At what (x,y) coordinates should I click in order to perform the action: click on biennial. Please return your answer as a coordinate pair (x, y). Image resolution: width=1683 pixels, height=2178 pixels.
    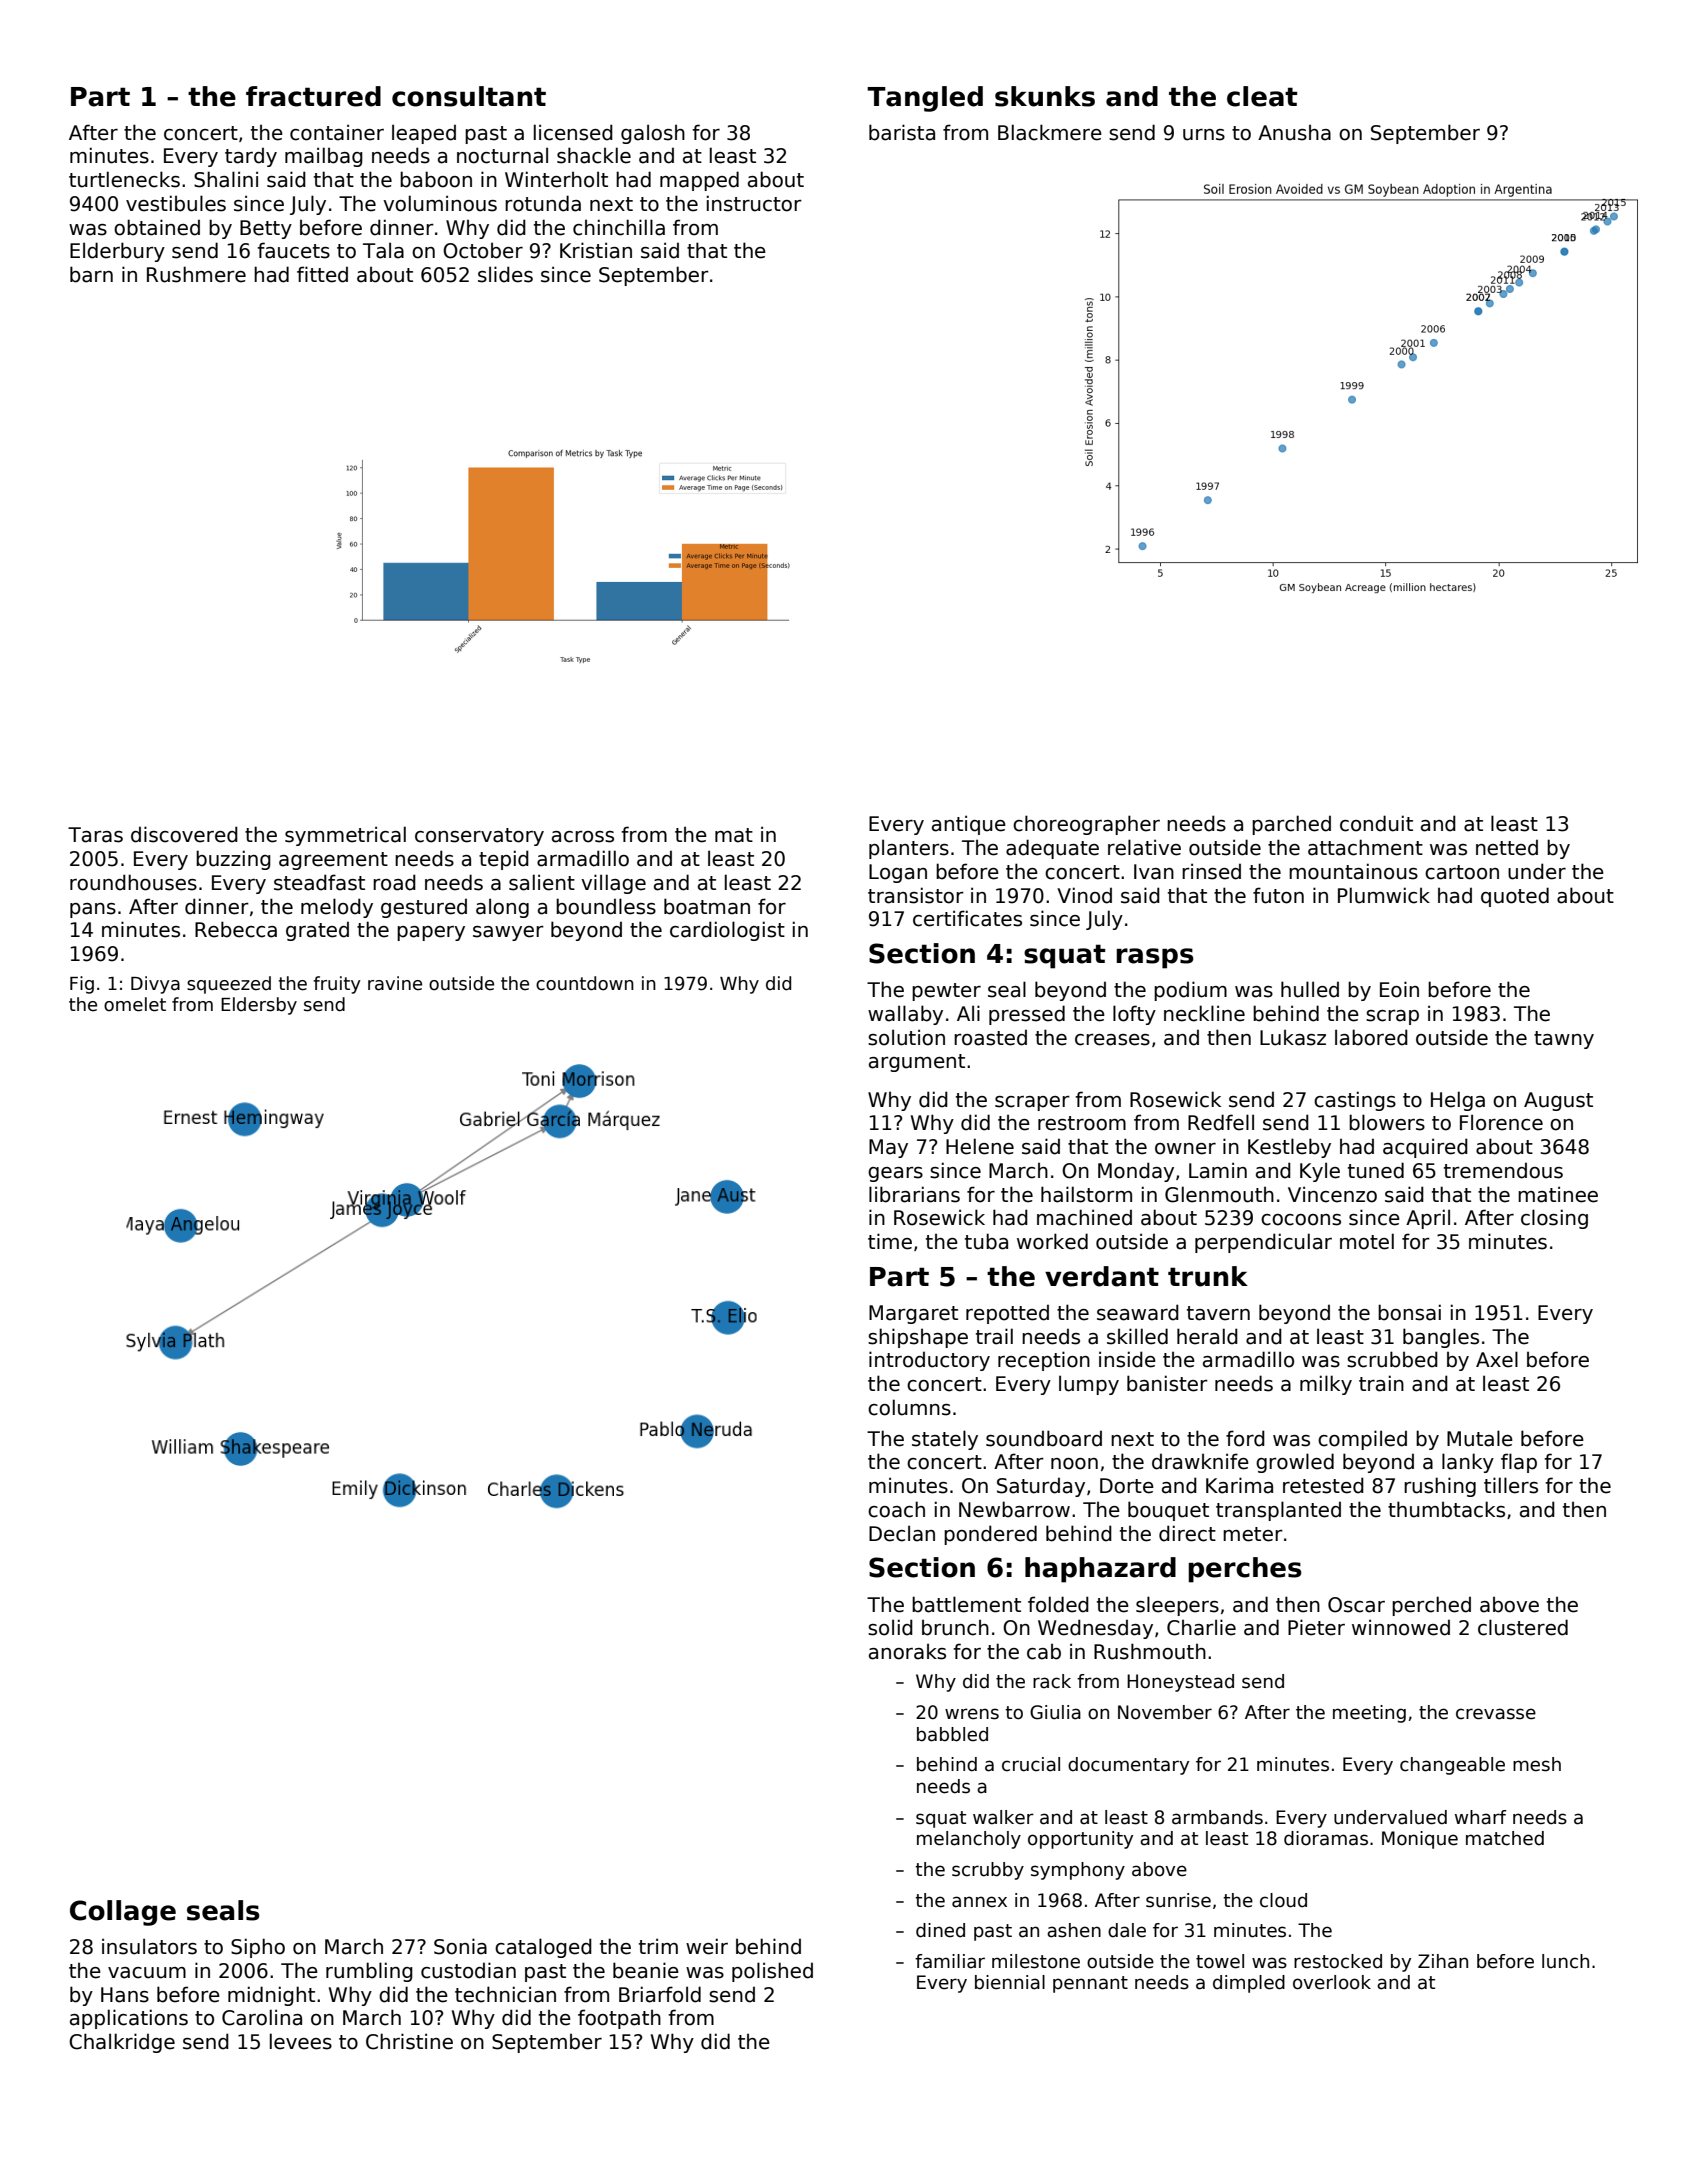
    Looking at the image, I should click on (1010, 1982).
